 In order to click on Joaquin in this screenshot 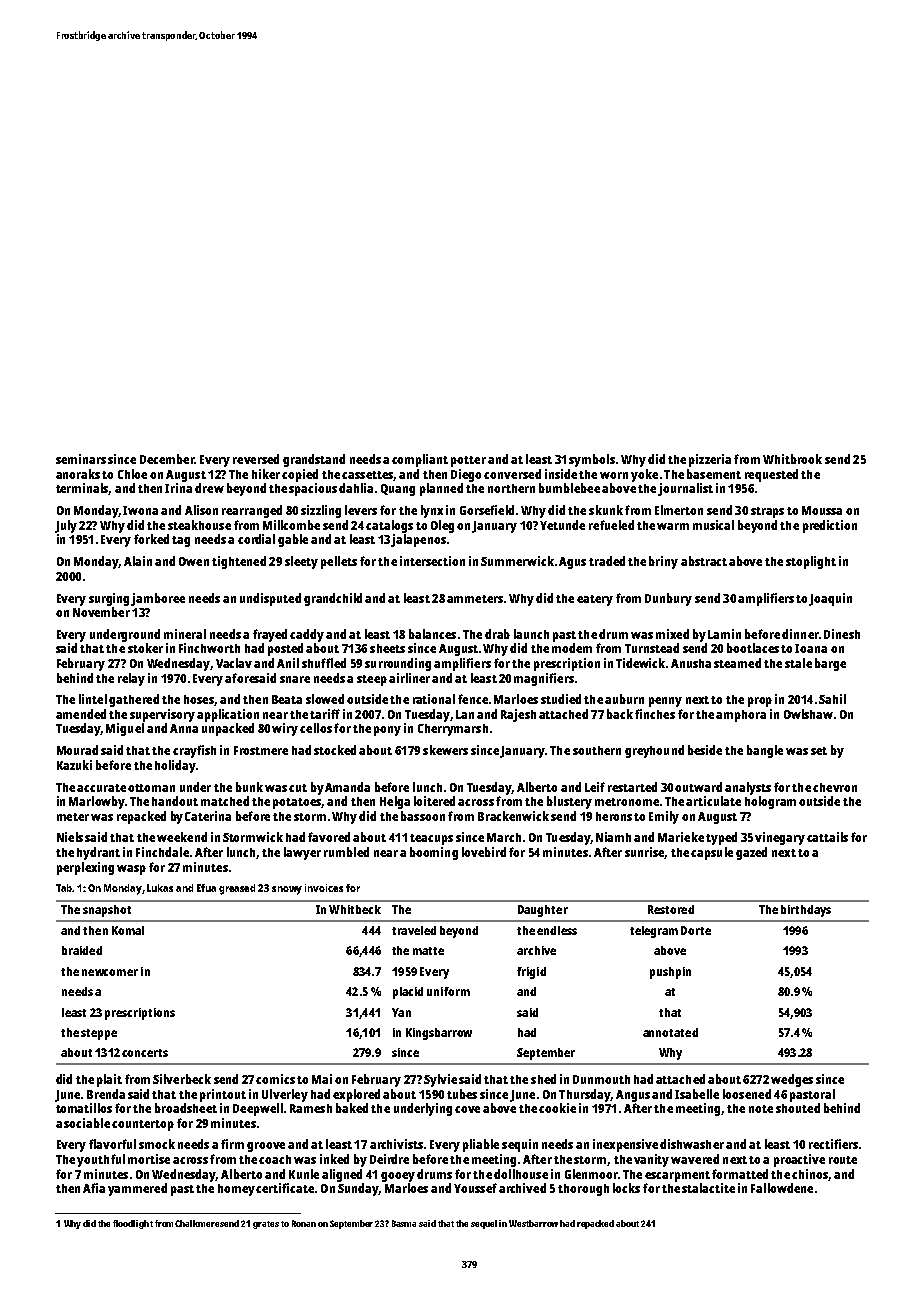, I will do `click(831, 599)`.
